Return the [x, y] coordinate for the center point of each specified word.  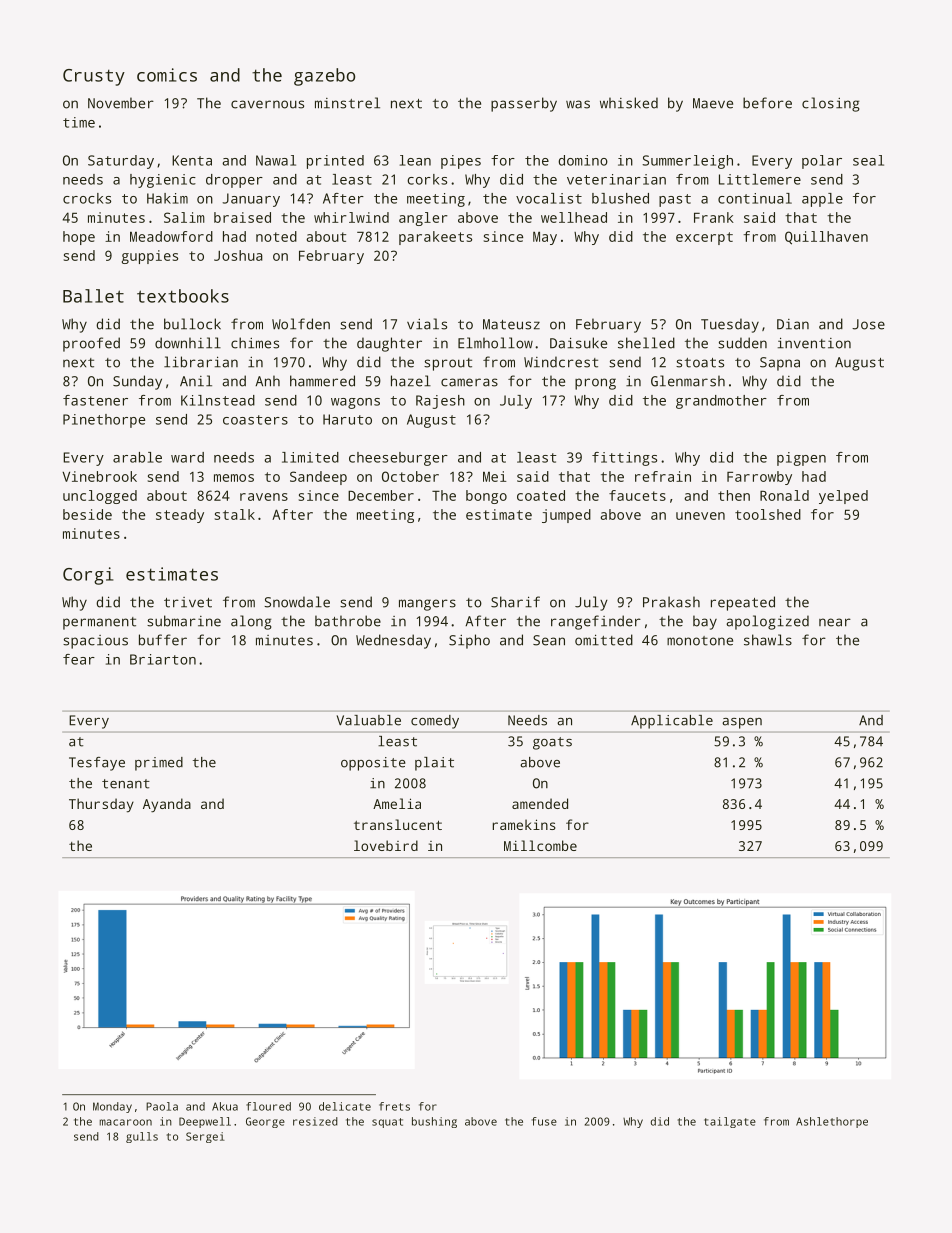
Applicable [672, 722]
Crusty [94, 77]
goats [552, 743]
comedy [435, 722]
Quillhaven [826, 238]
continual [755, 198]
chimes [255, 343]
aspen [742, 723]
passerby [524, 104]
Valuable [369, 720]
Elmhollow [495, 343]
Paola [162, 1106]
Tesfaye [97, 764]
